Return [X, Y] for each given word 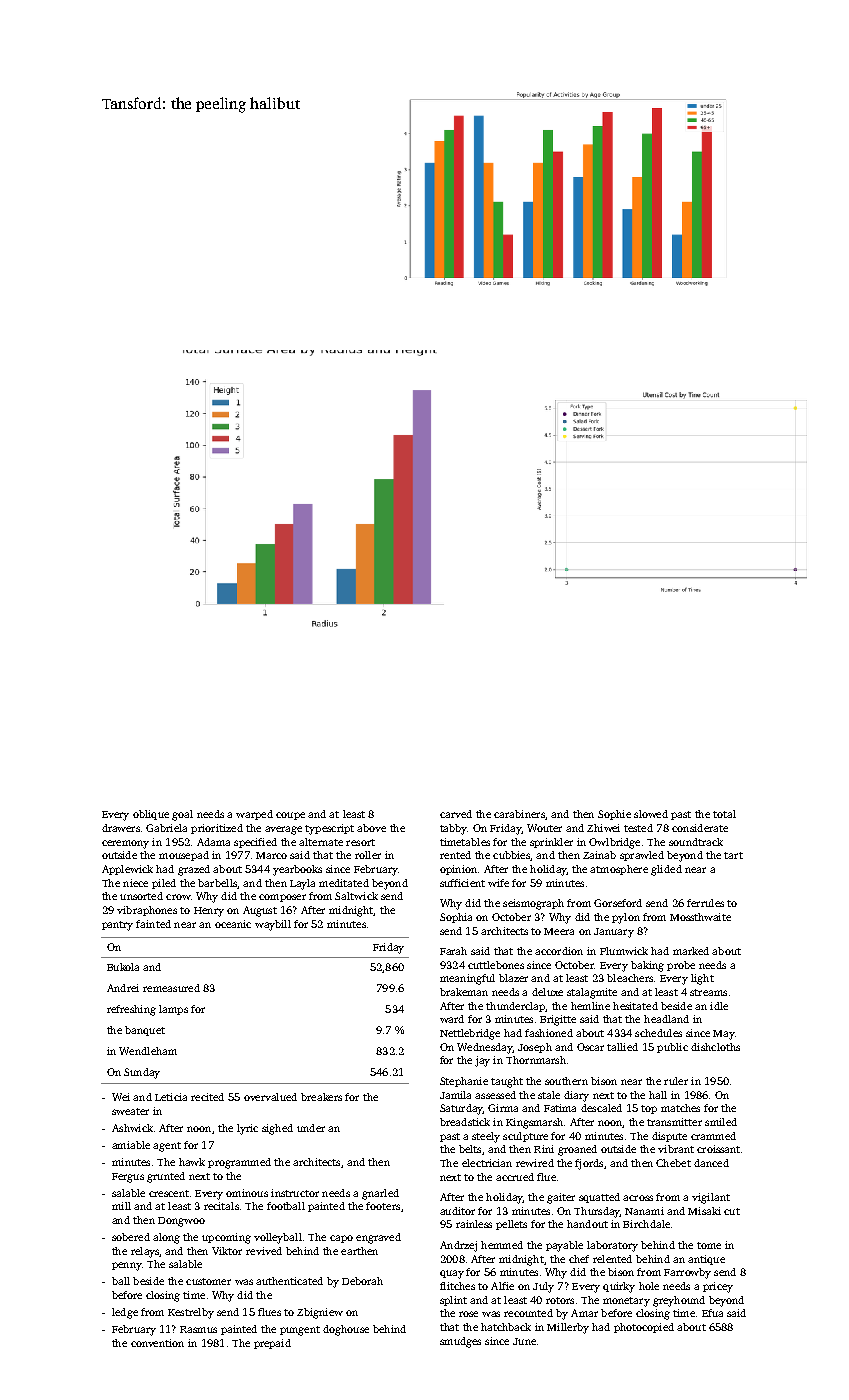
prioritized [217, 829]
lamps [173, 1010]
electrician [487, 1163]
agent [167, 1147]
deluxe [547, 992]
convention [157, 1343]
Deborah [362, 1281]
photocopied [644, 1328]
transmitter [674, 1122]
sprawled [642, 856]
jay [482, 1061]
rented [455, 855]
